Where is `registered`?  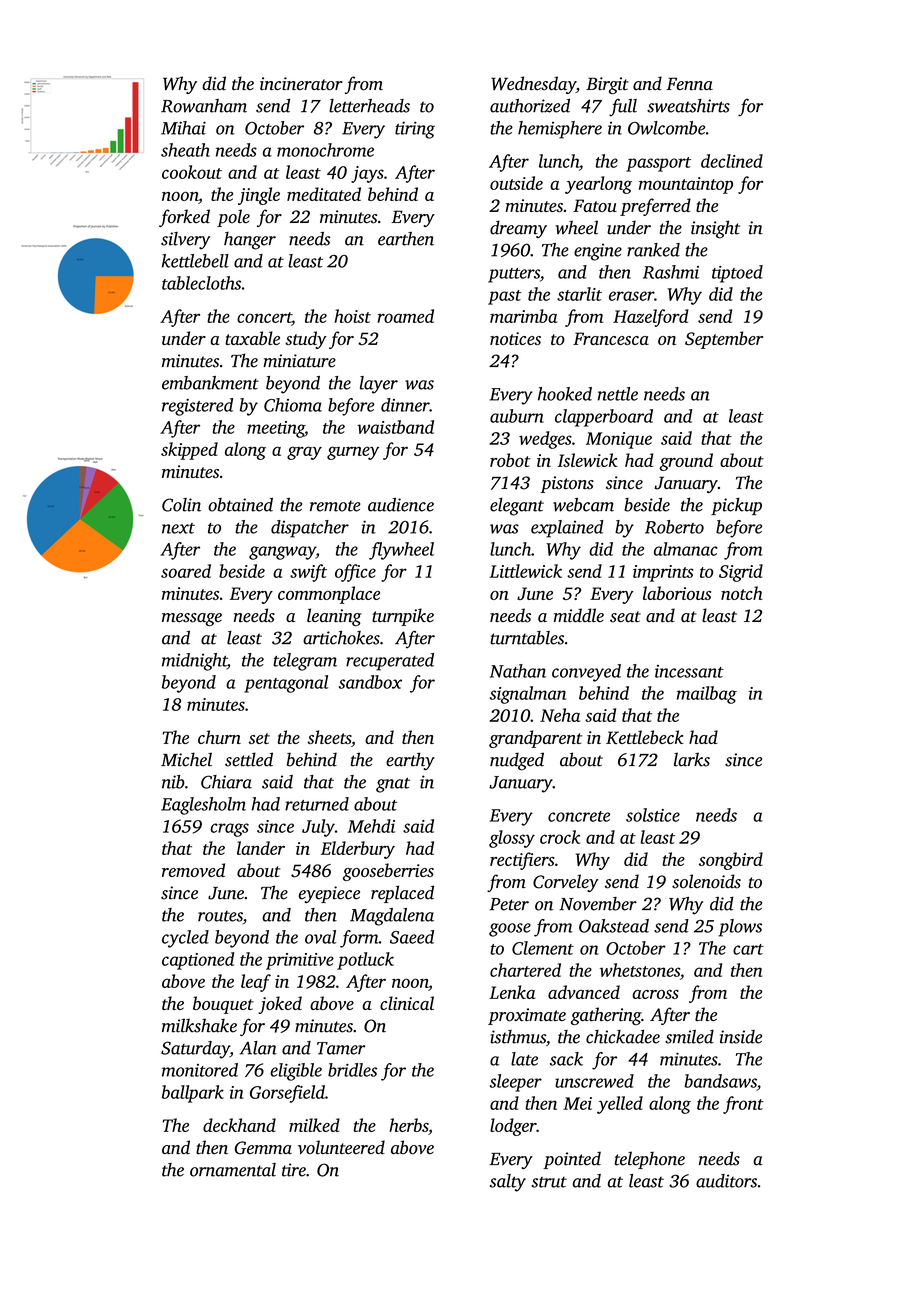
registered is located at coordinates (197, 407).
